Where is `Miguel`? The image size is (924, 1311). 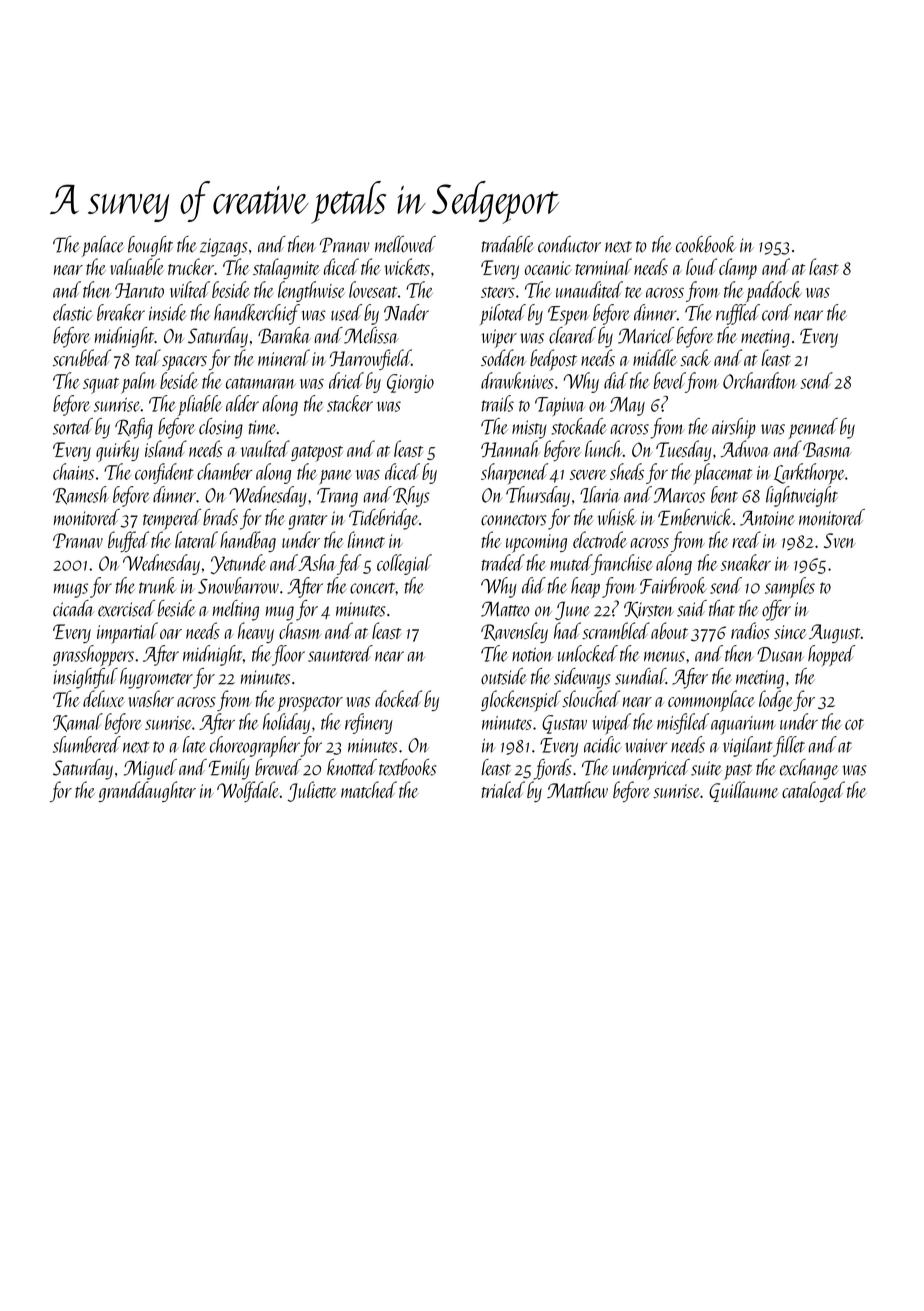 Miguel is located at coordinates (150, 769).
